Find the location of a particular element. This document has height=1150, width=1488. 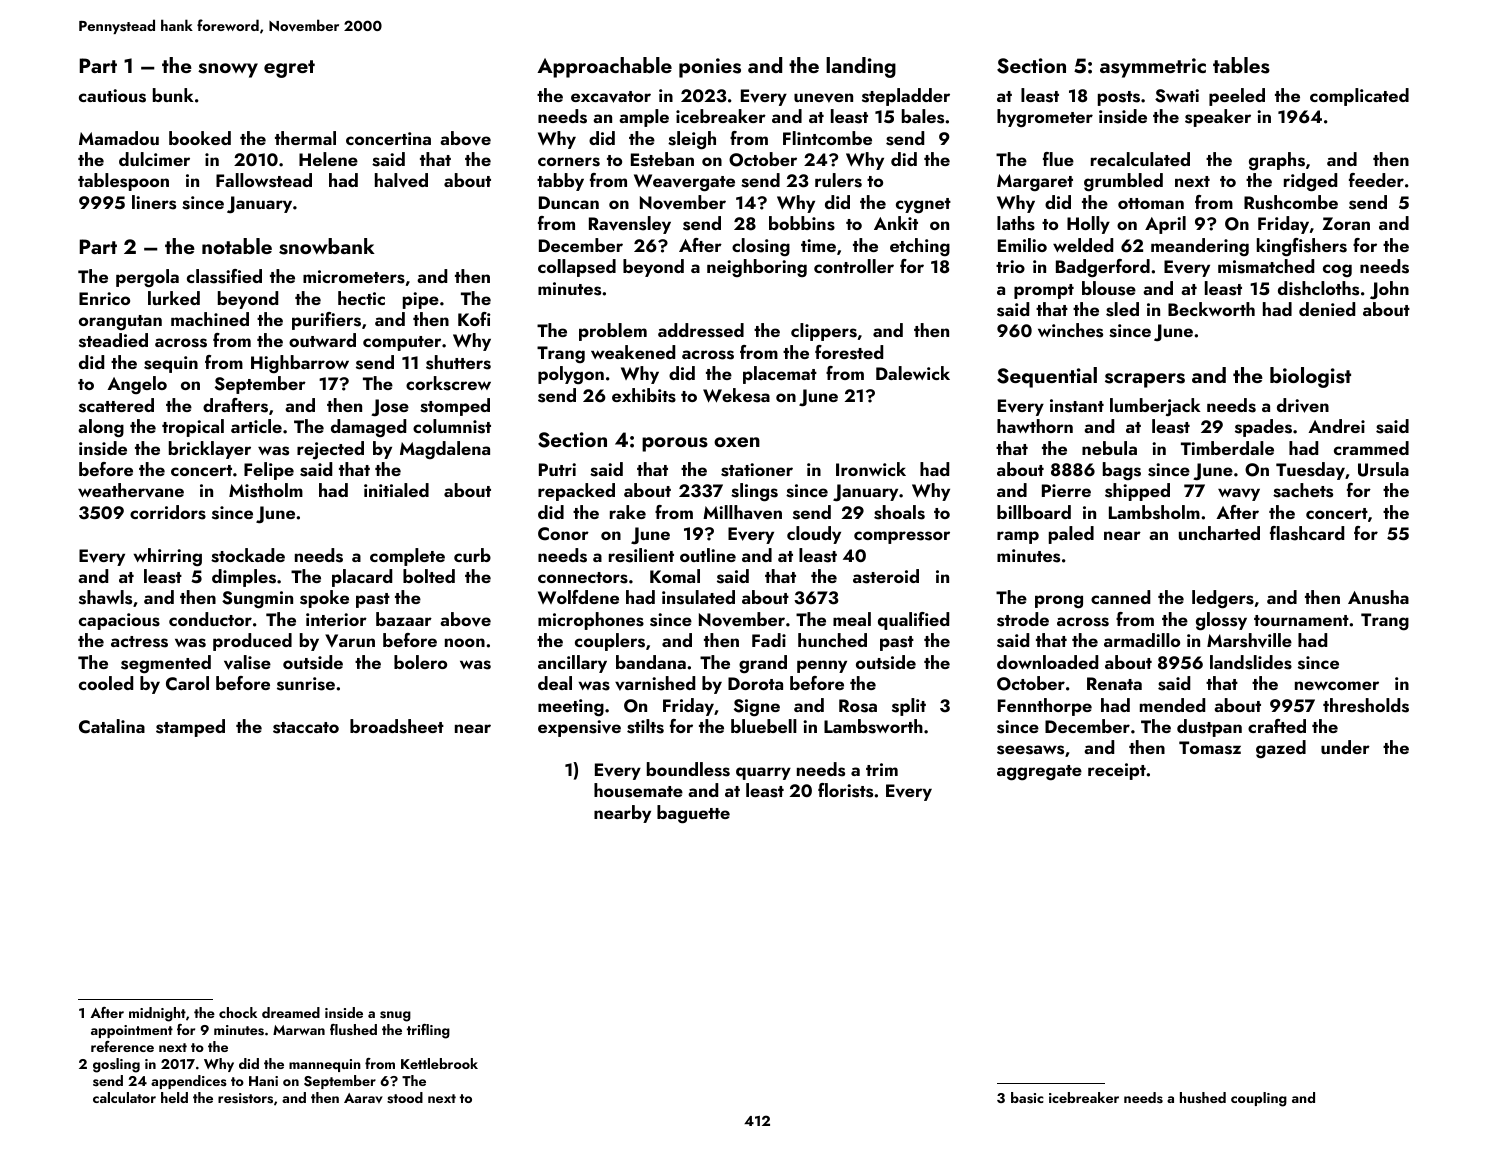

cautious is located at coordinates (112, 96).
